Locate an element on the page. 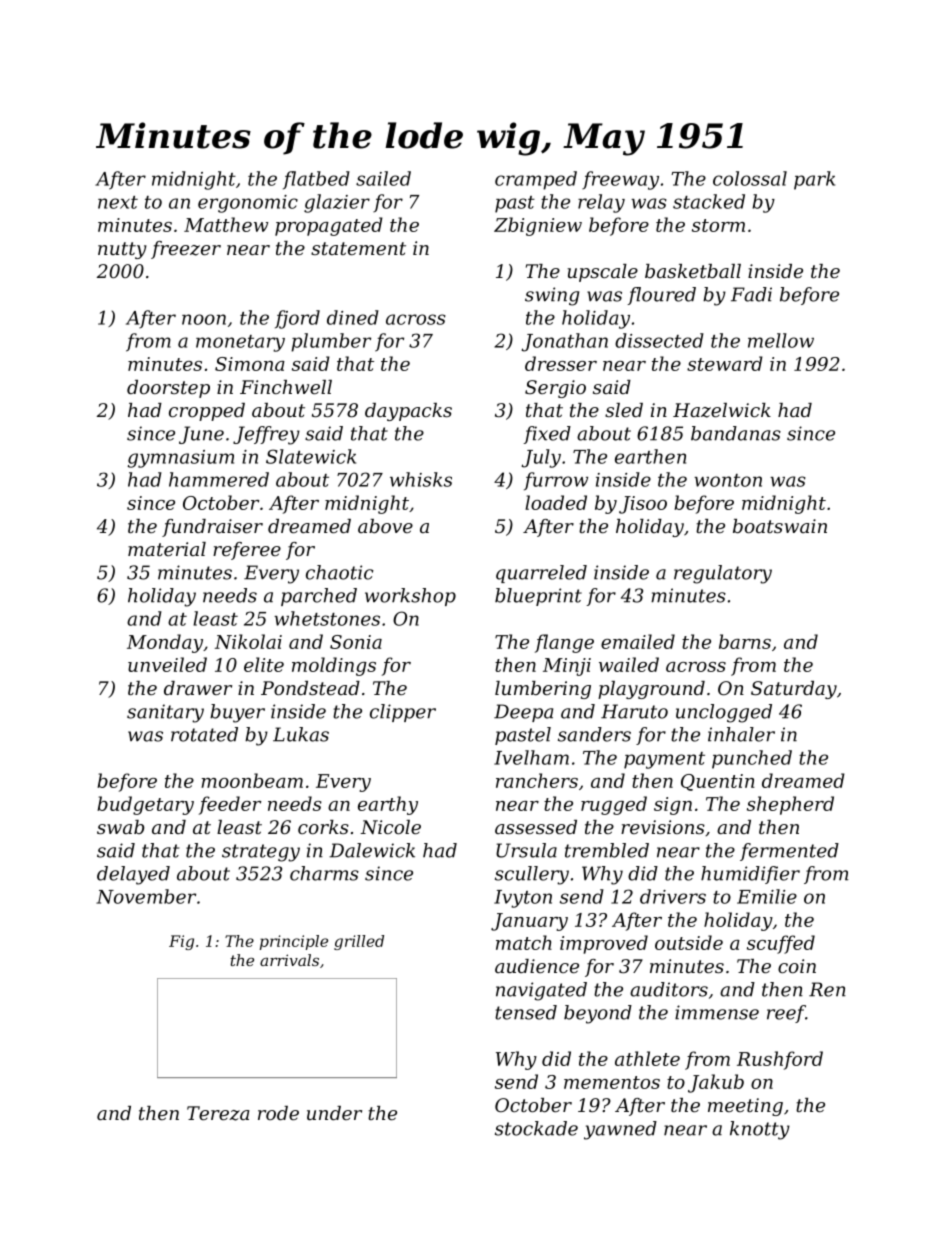 The width and height of the image is (952, 1233). material is located at coordinates (167, 549).
